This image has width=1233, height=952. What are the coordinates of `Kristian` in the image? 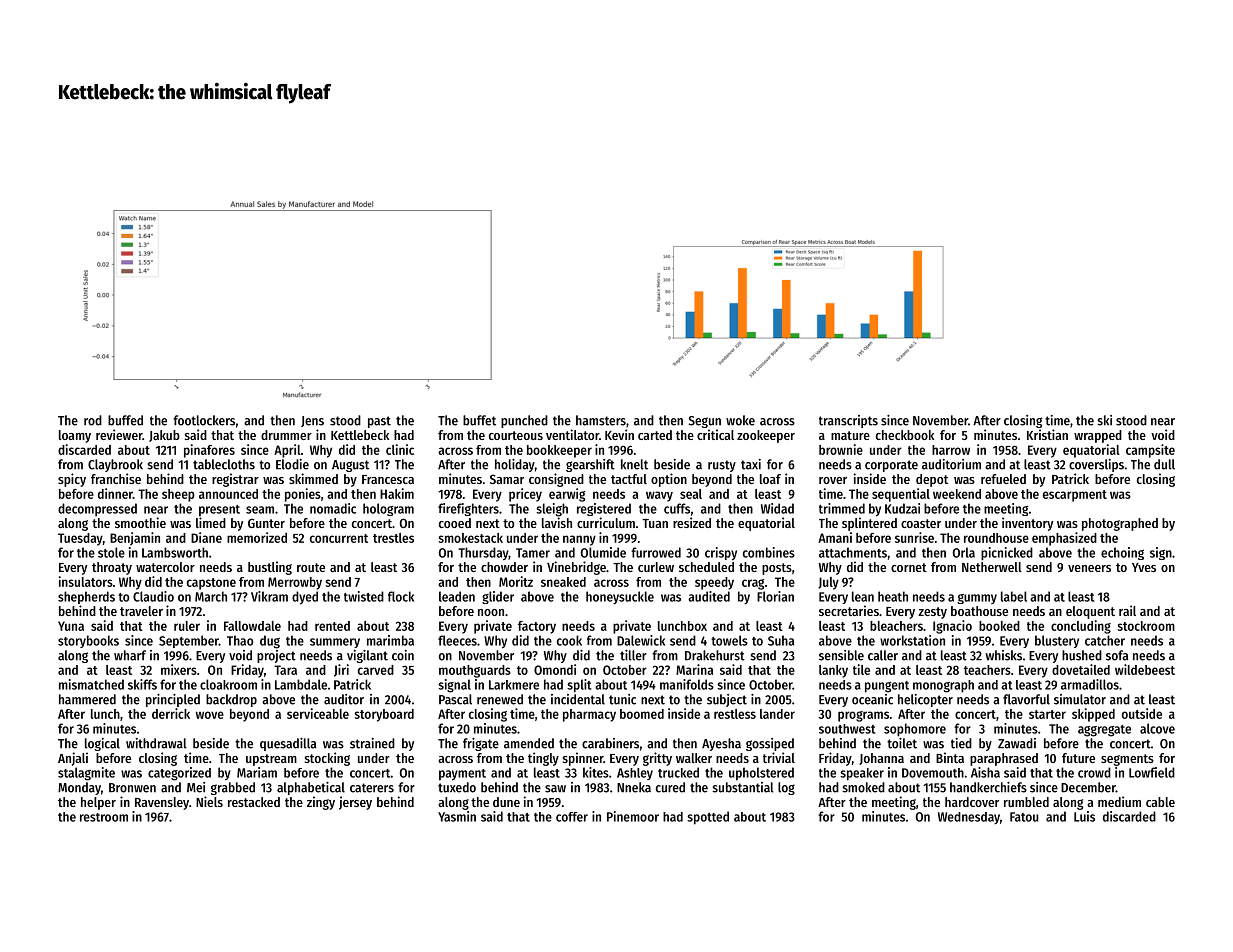 It's located at (1047, 434).
